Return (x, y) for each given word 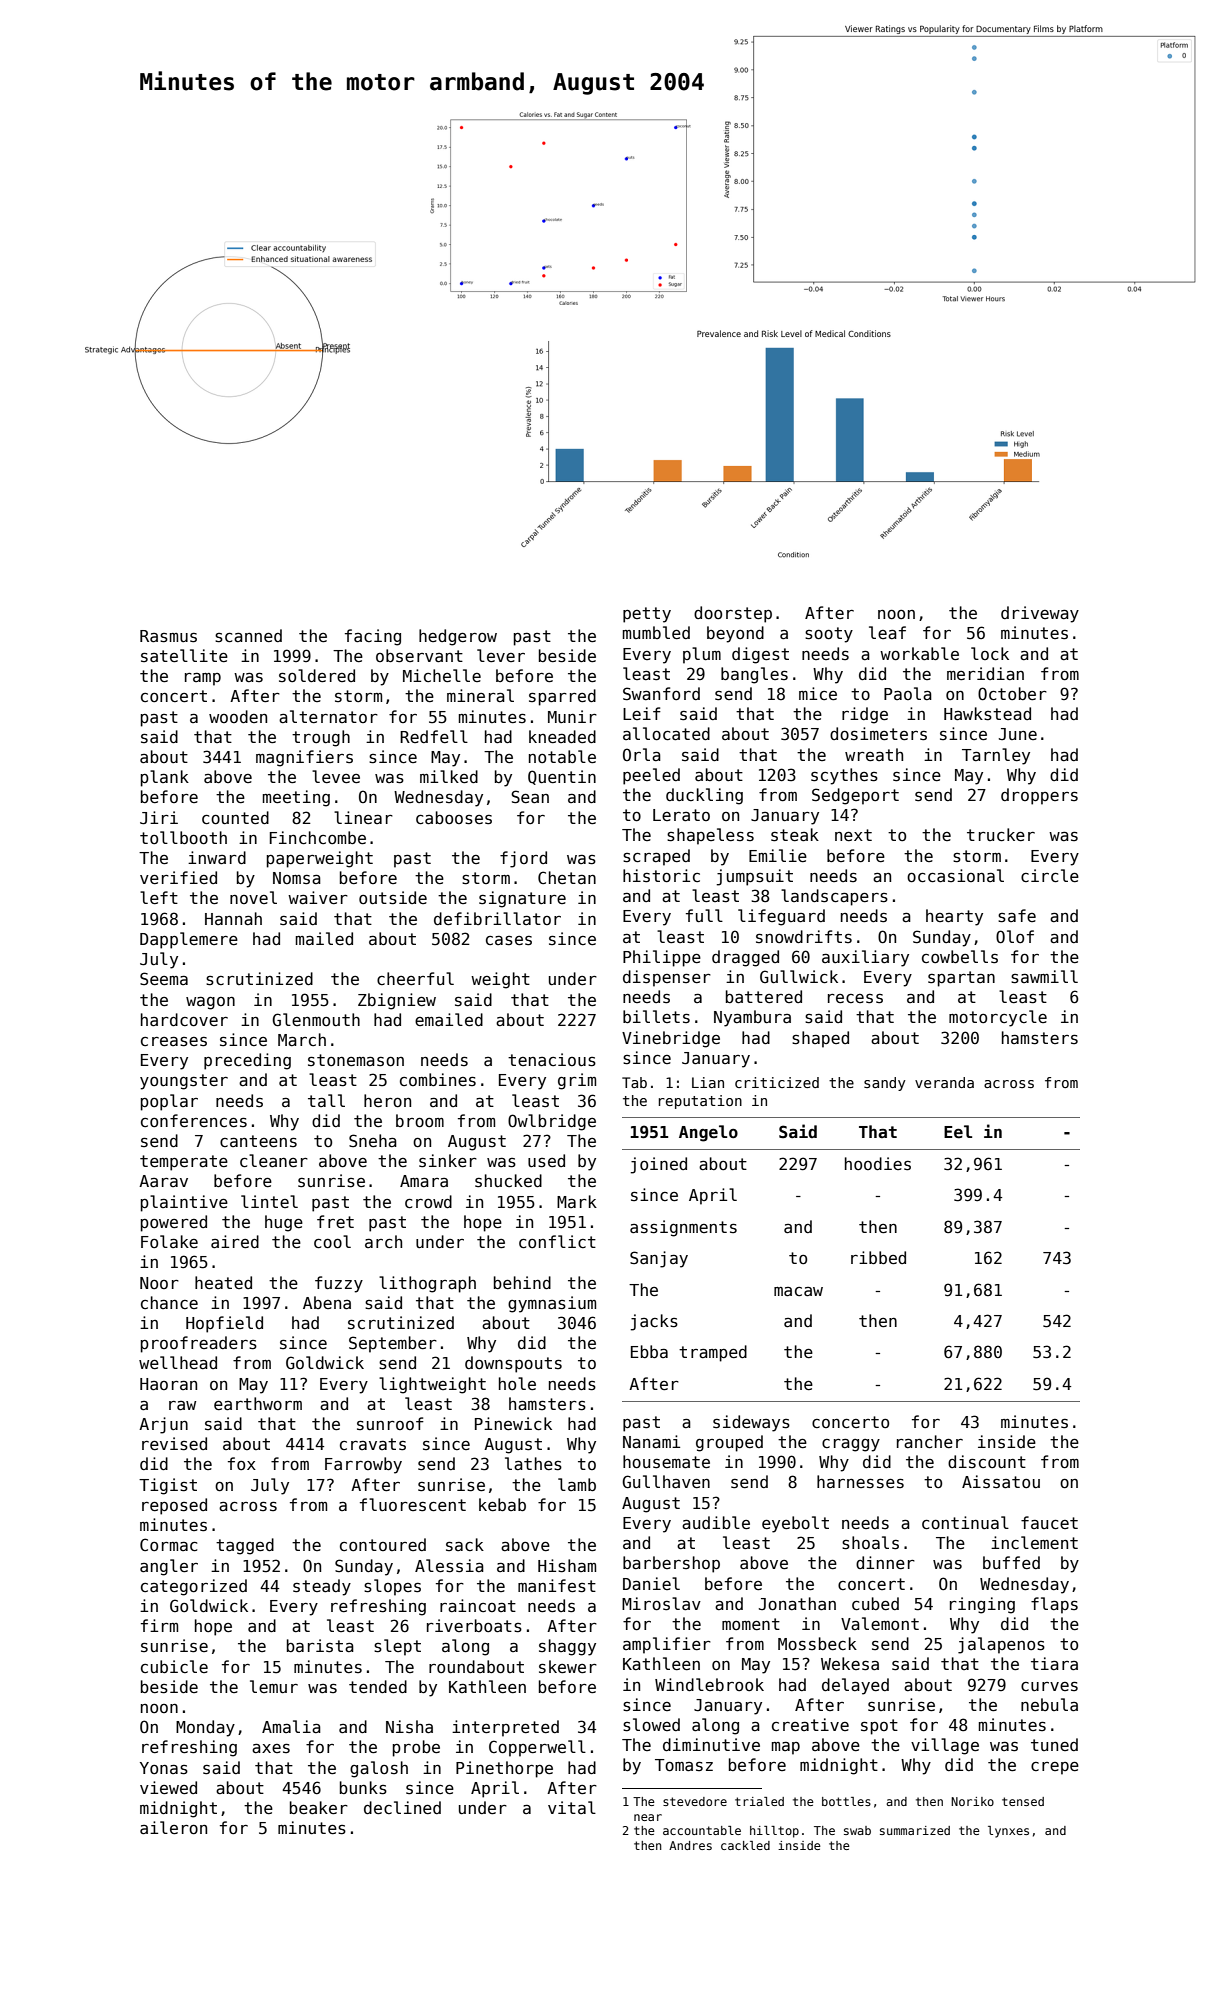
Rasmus (168, 636)
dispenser (667, 978)
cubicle (174, 1666)
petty (647, 615)
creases (174, 1042)
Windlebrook (709, 1684)
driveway (1040, 614)
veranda (944, 1082)
